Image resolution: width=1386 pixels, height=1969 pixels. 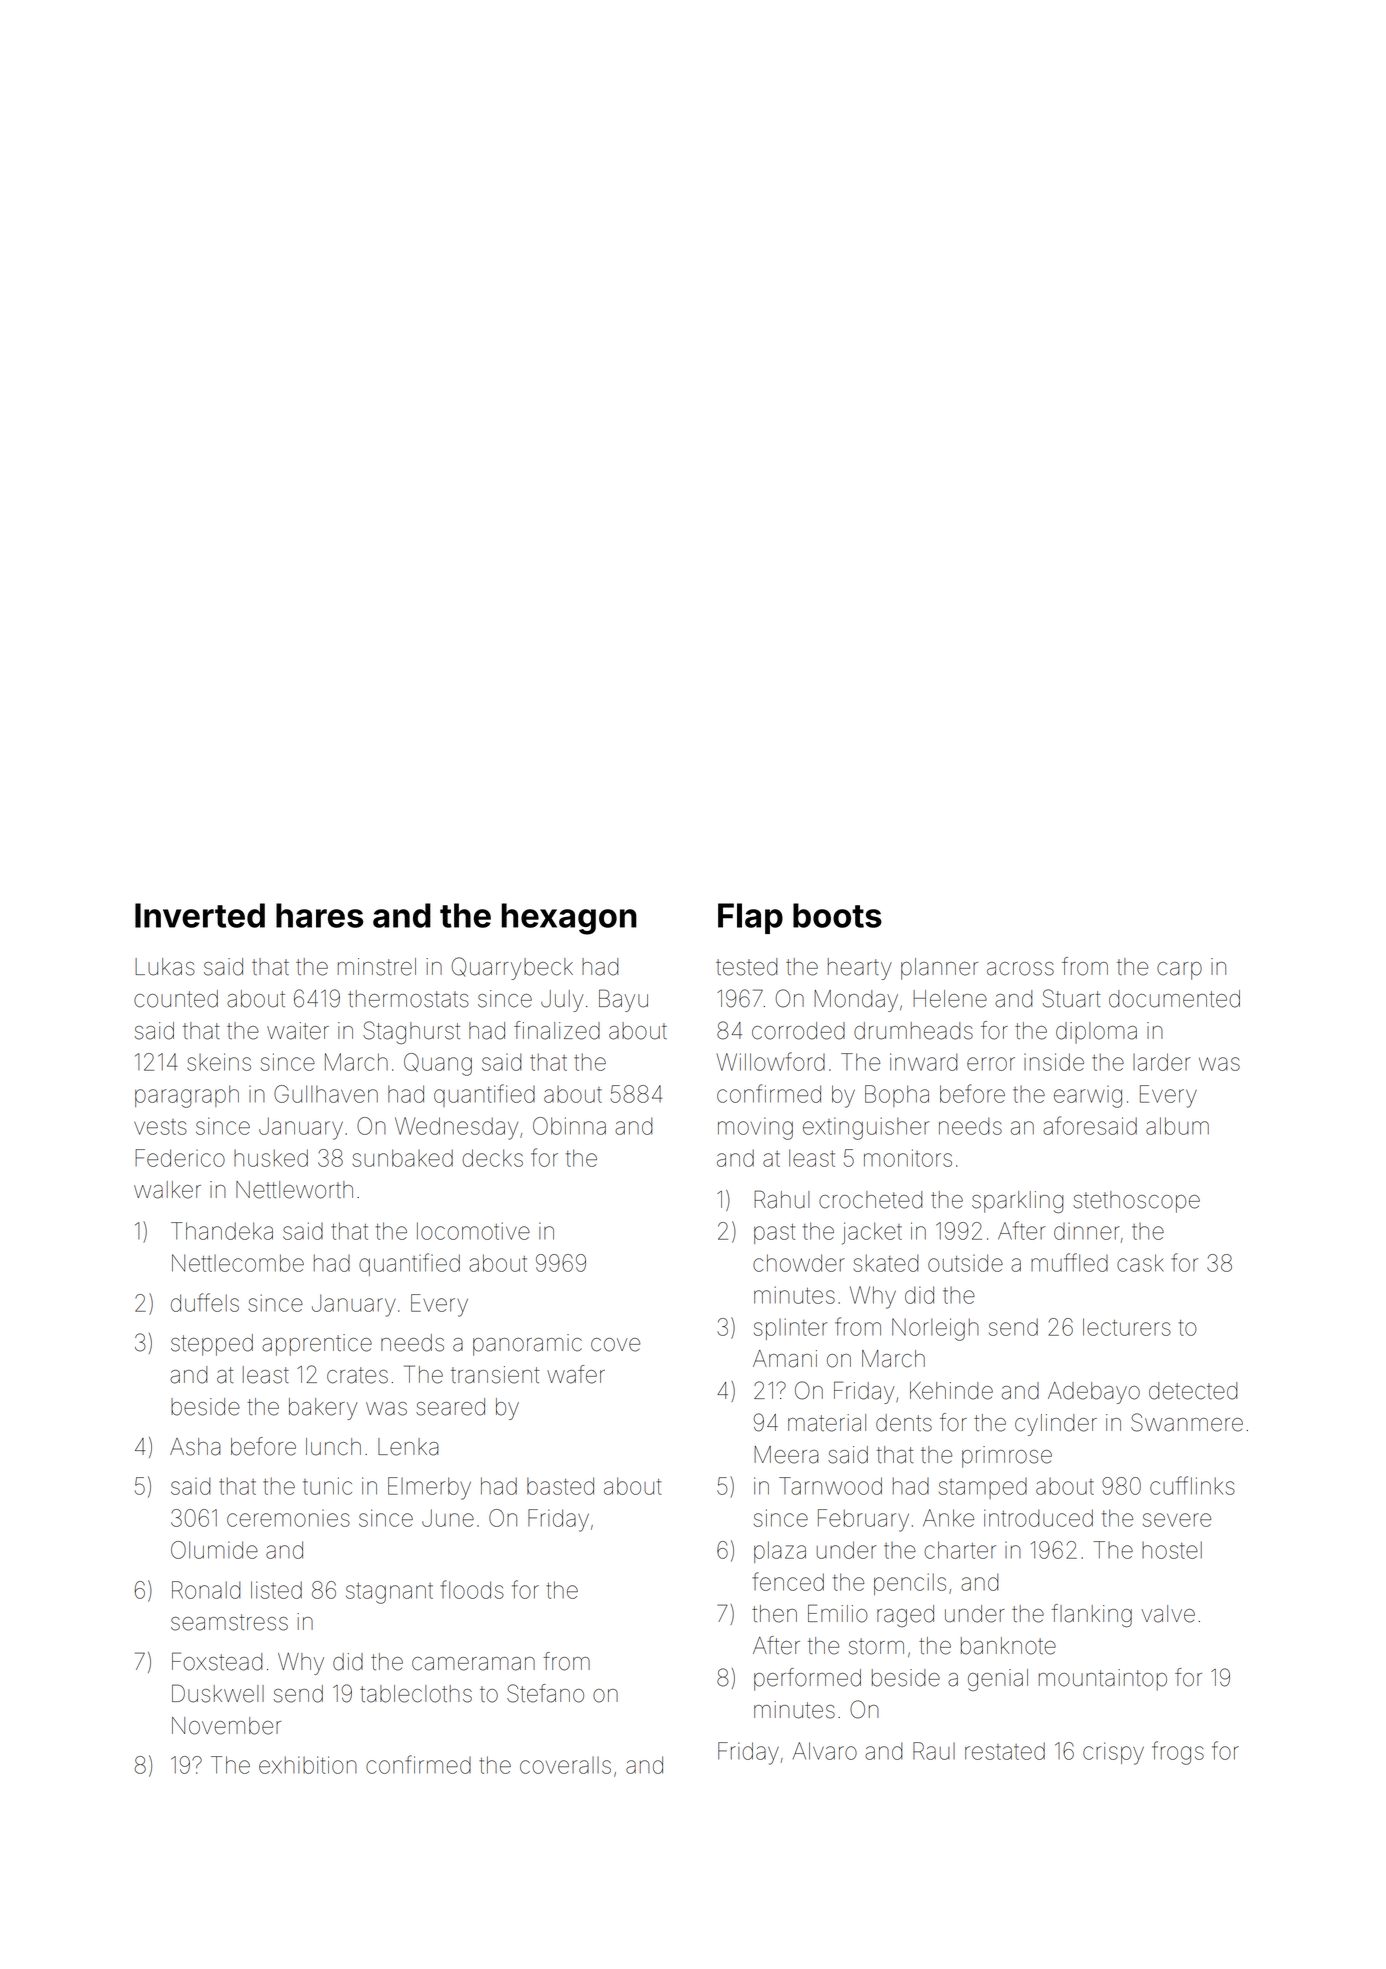 I want to click on diploma, so click(x=1096, y=1033).
